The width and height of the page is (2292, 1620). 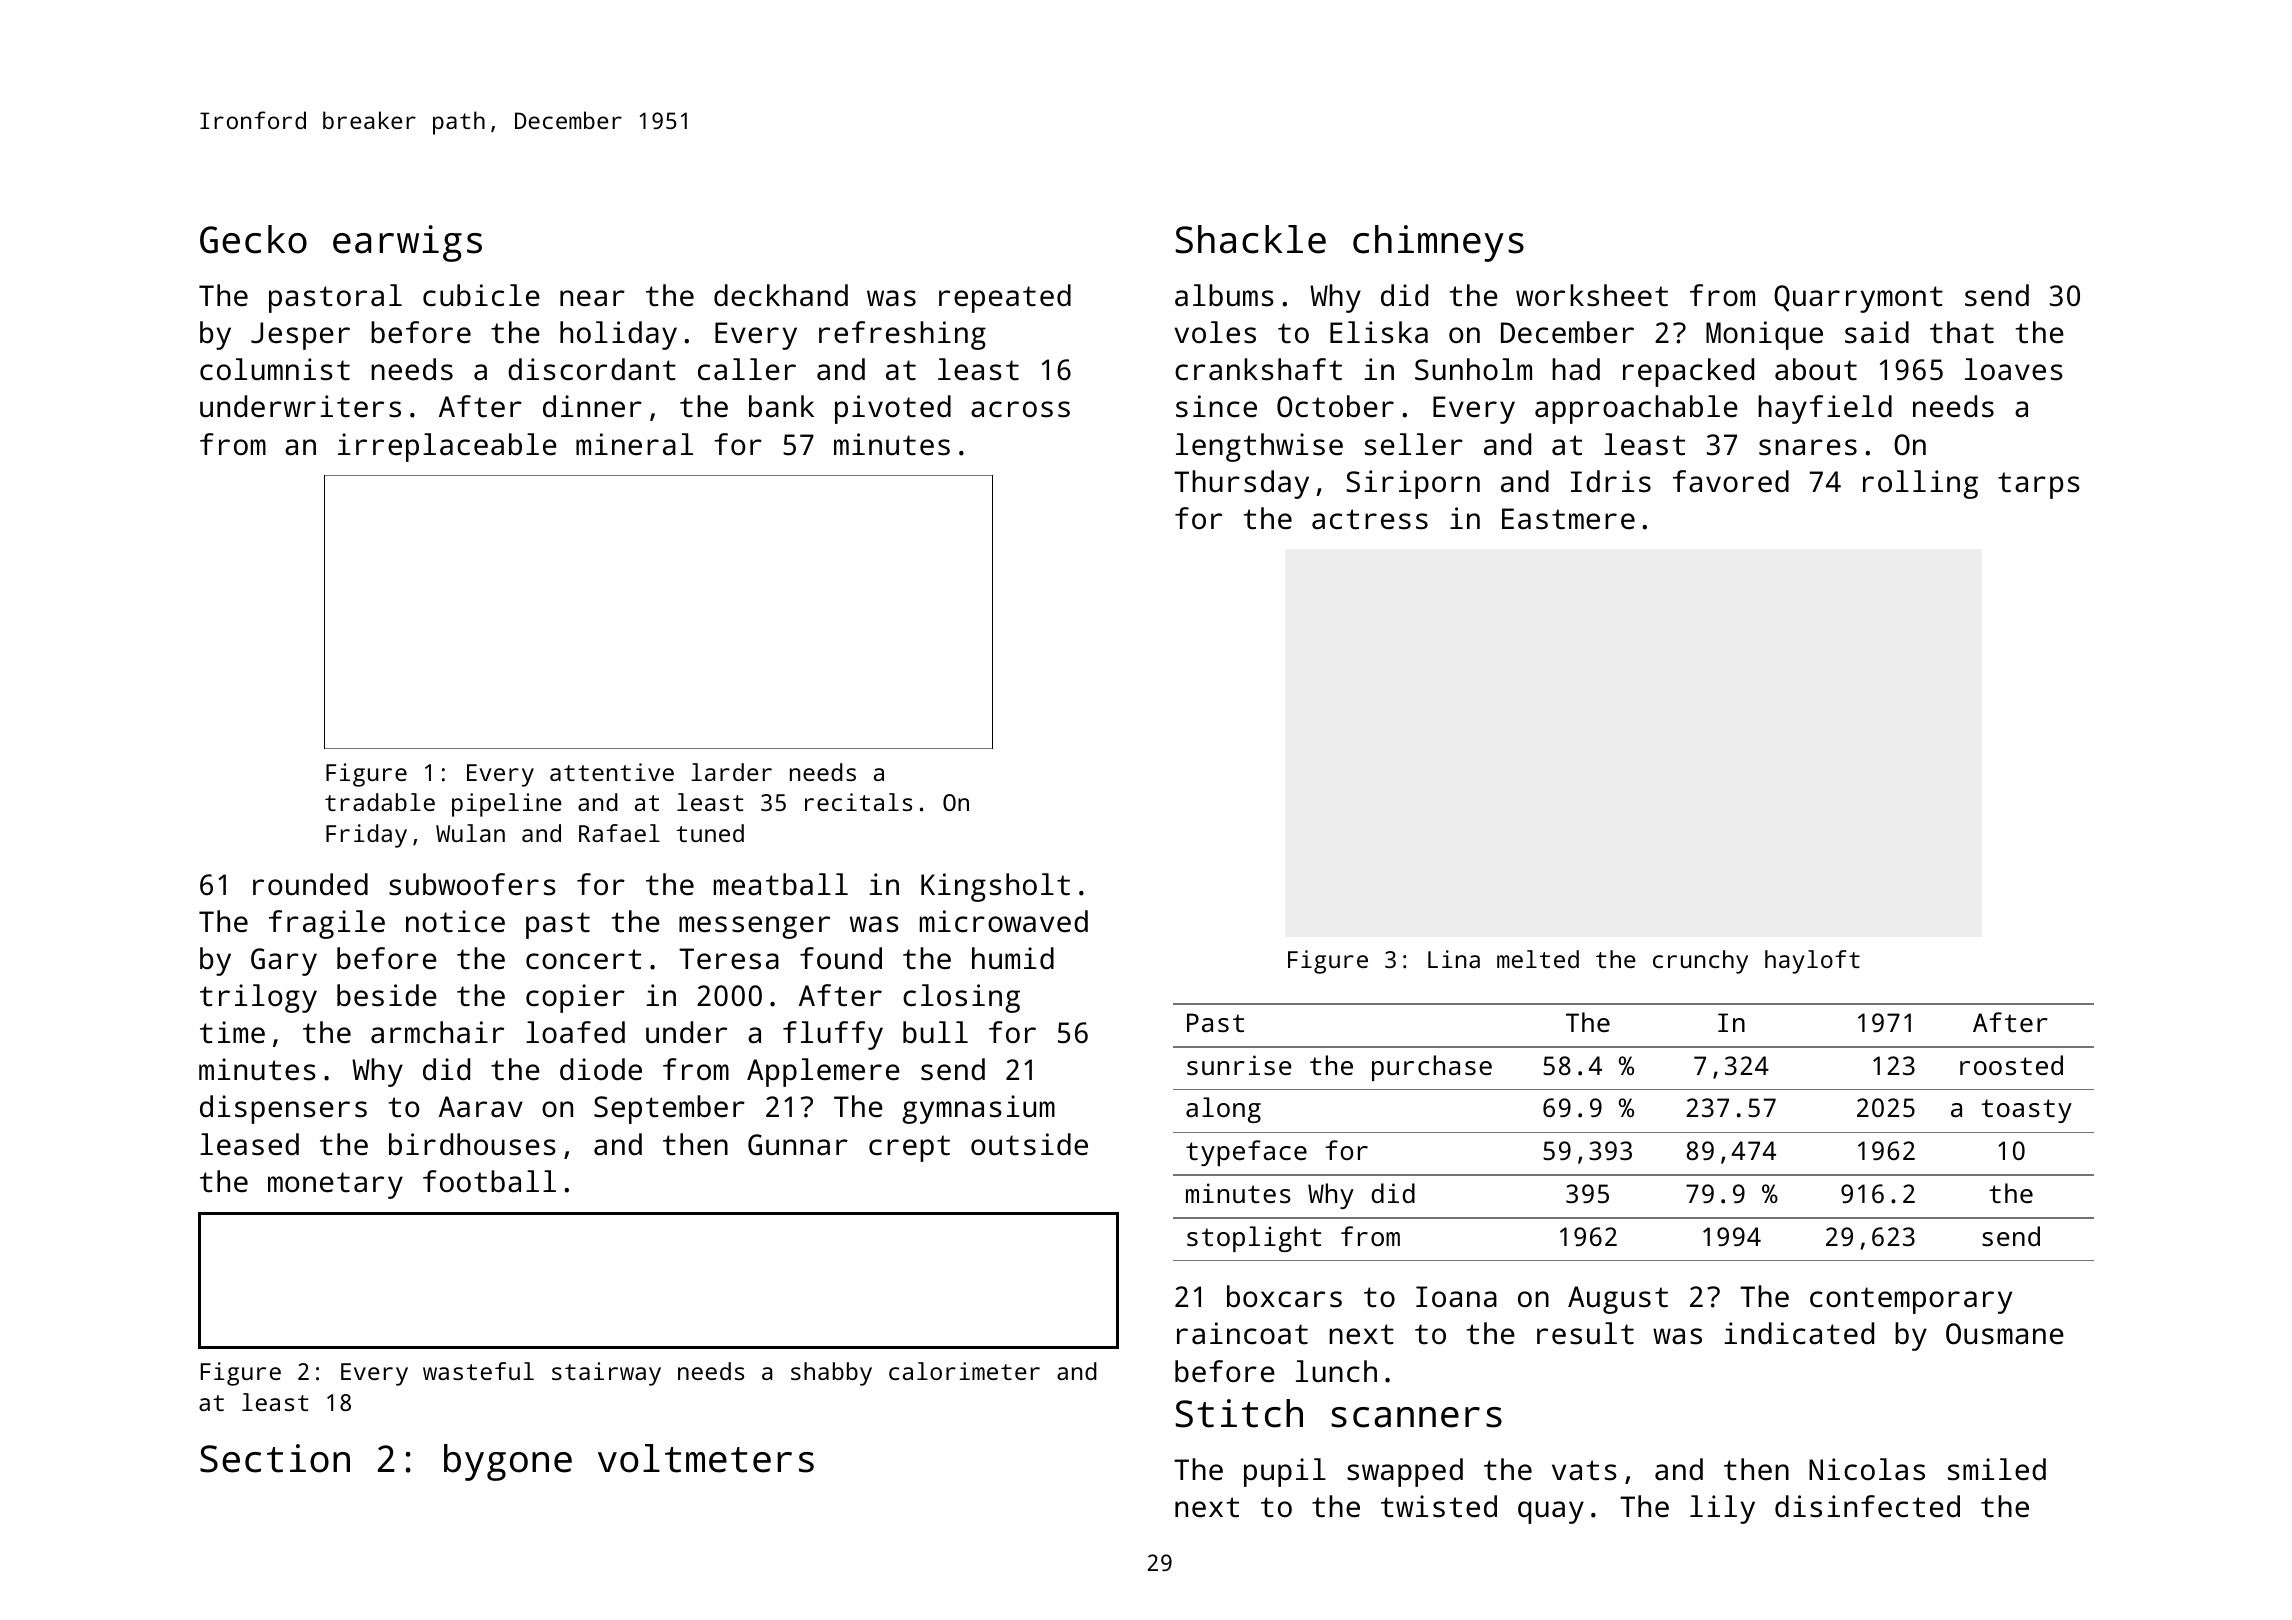 I want to click on attentive, so click(x=612, y=772).
